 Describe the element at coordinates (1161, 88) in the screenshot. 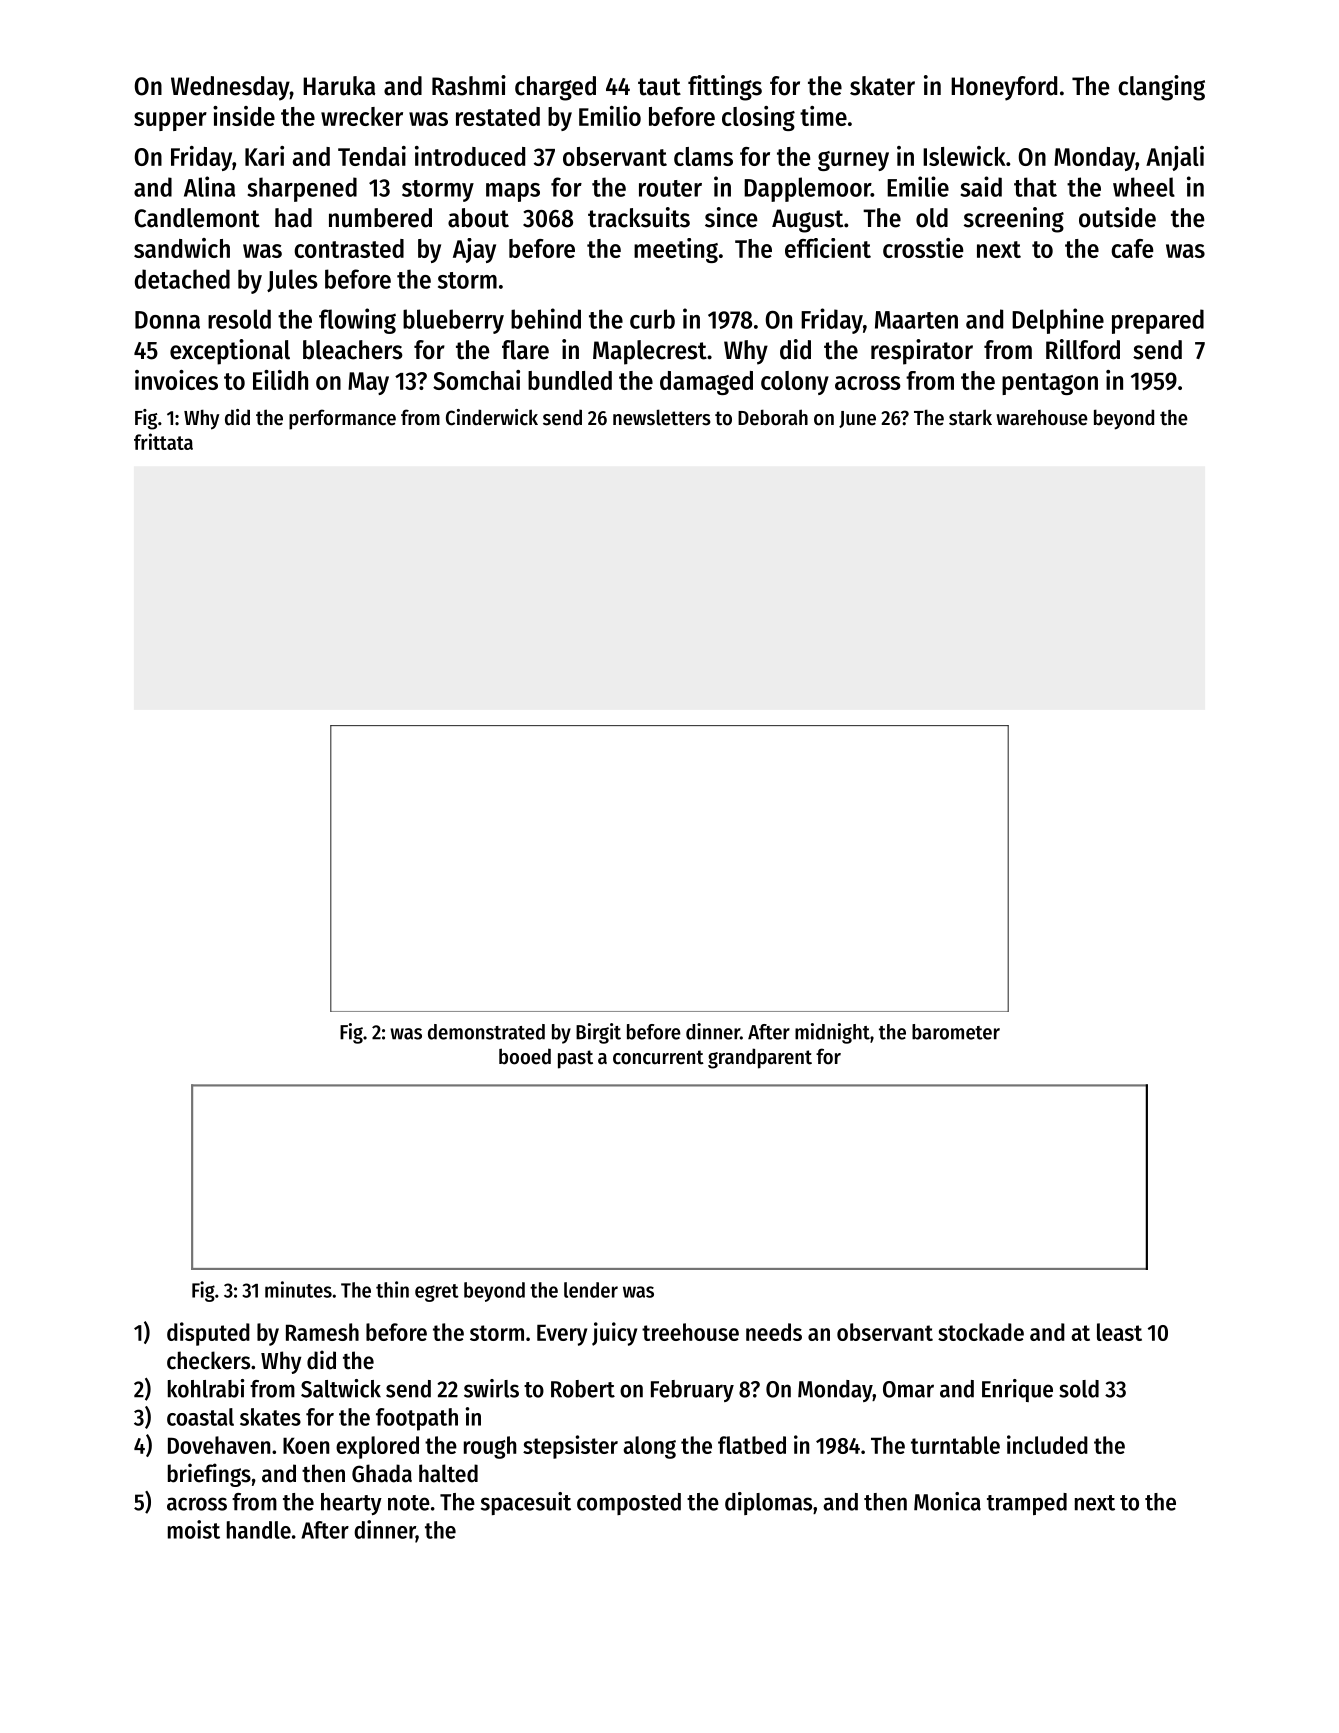

I see `clanging` at that location.
